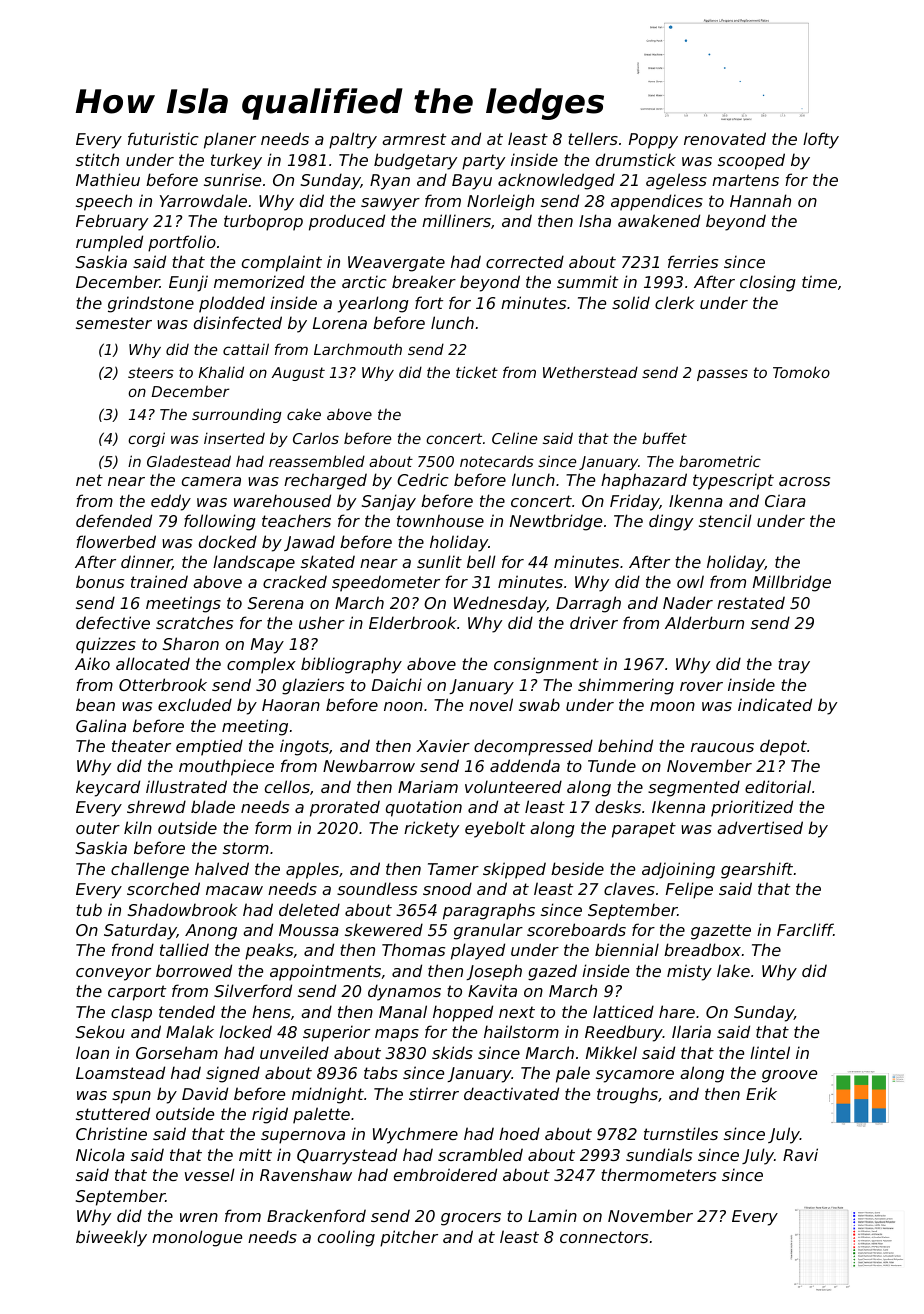  What do you see at coordinates (358, 349) in the image?
I see `Larchmouth` at bounding box center [358, 349].
